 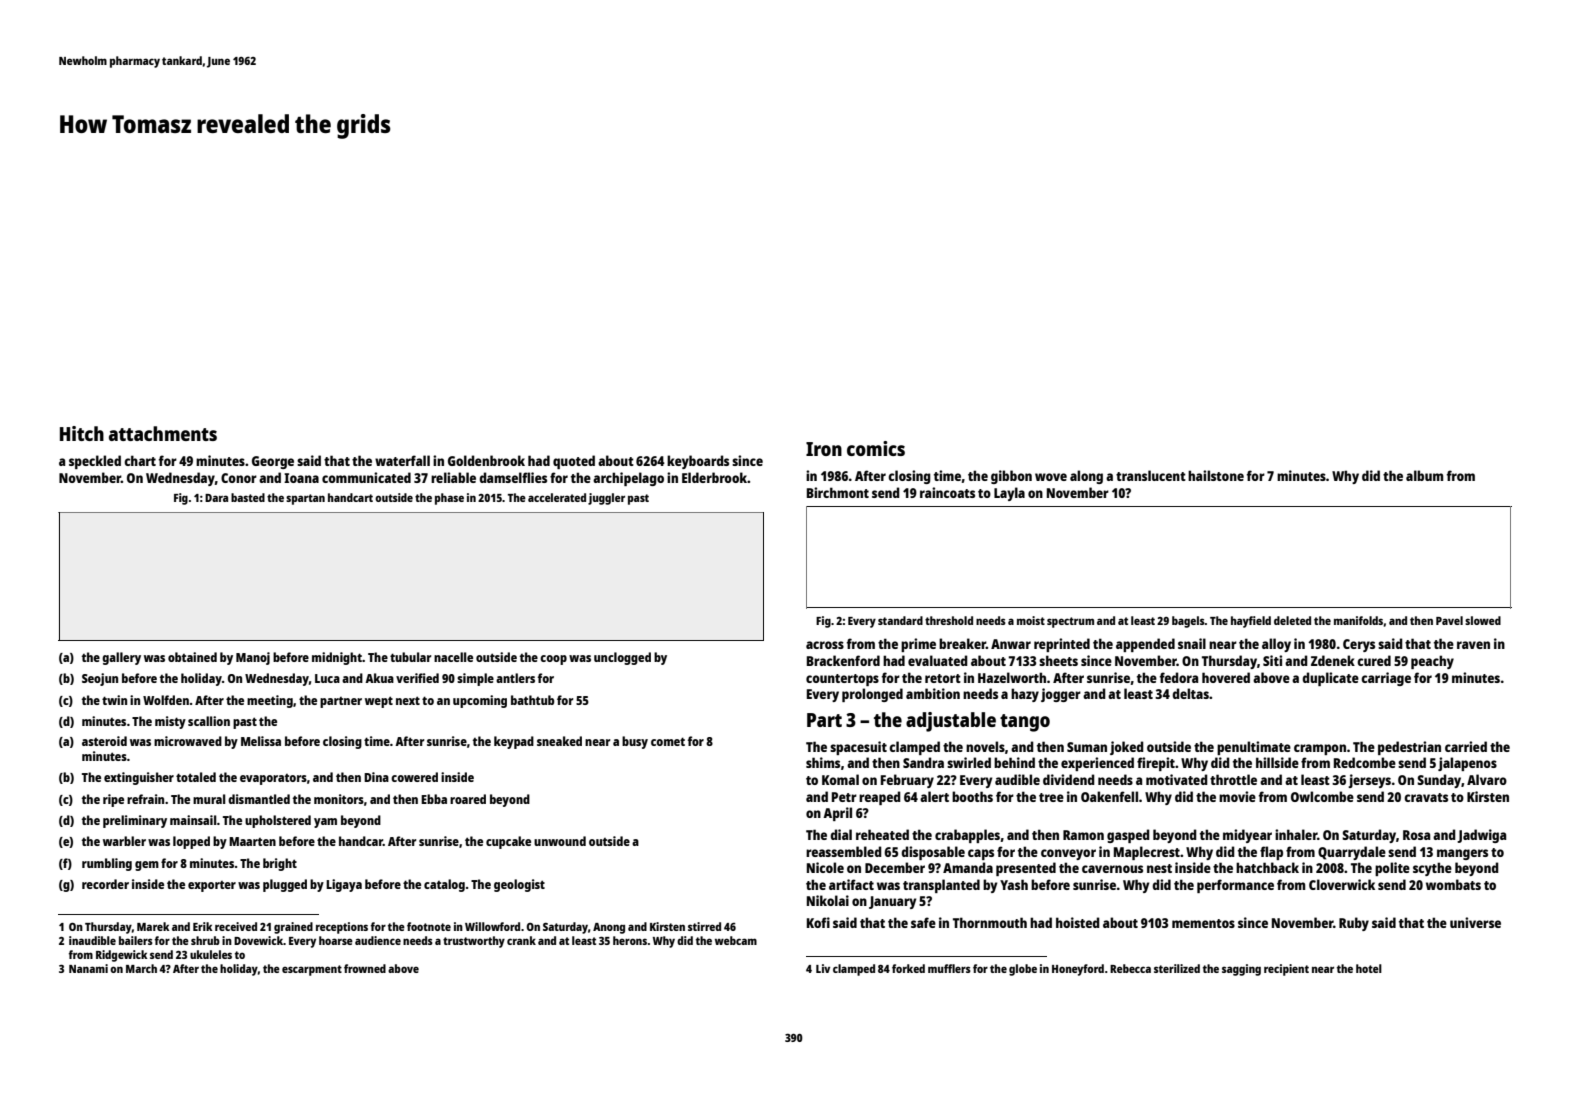 I want to click on Komal, so click(x=840, y=779).
